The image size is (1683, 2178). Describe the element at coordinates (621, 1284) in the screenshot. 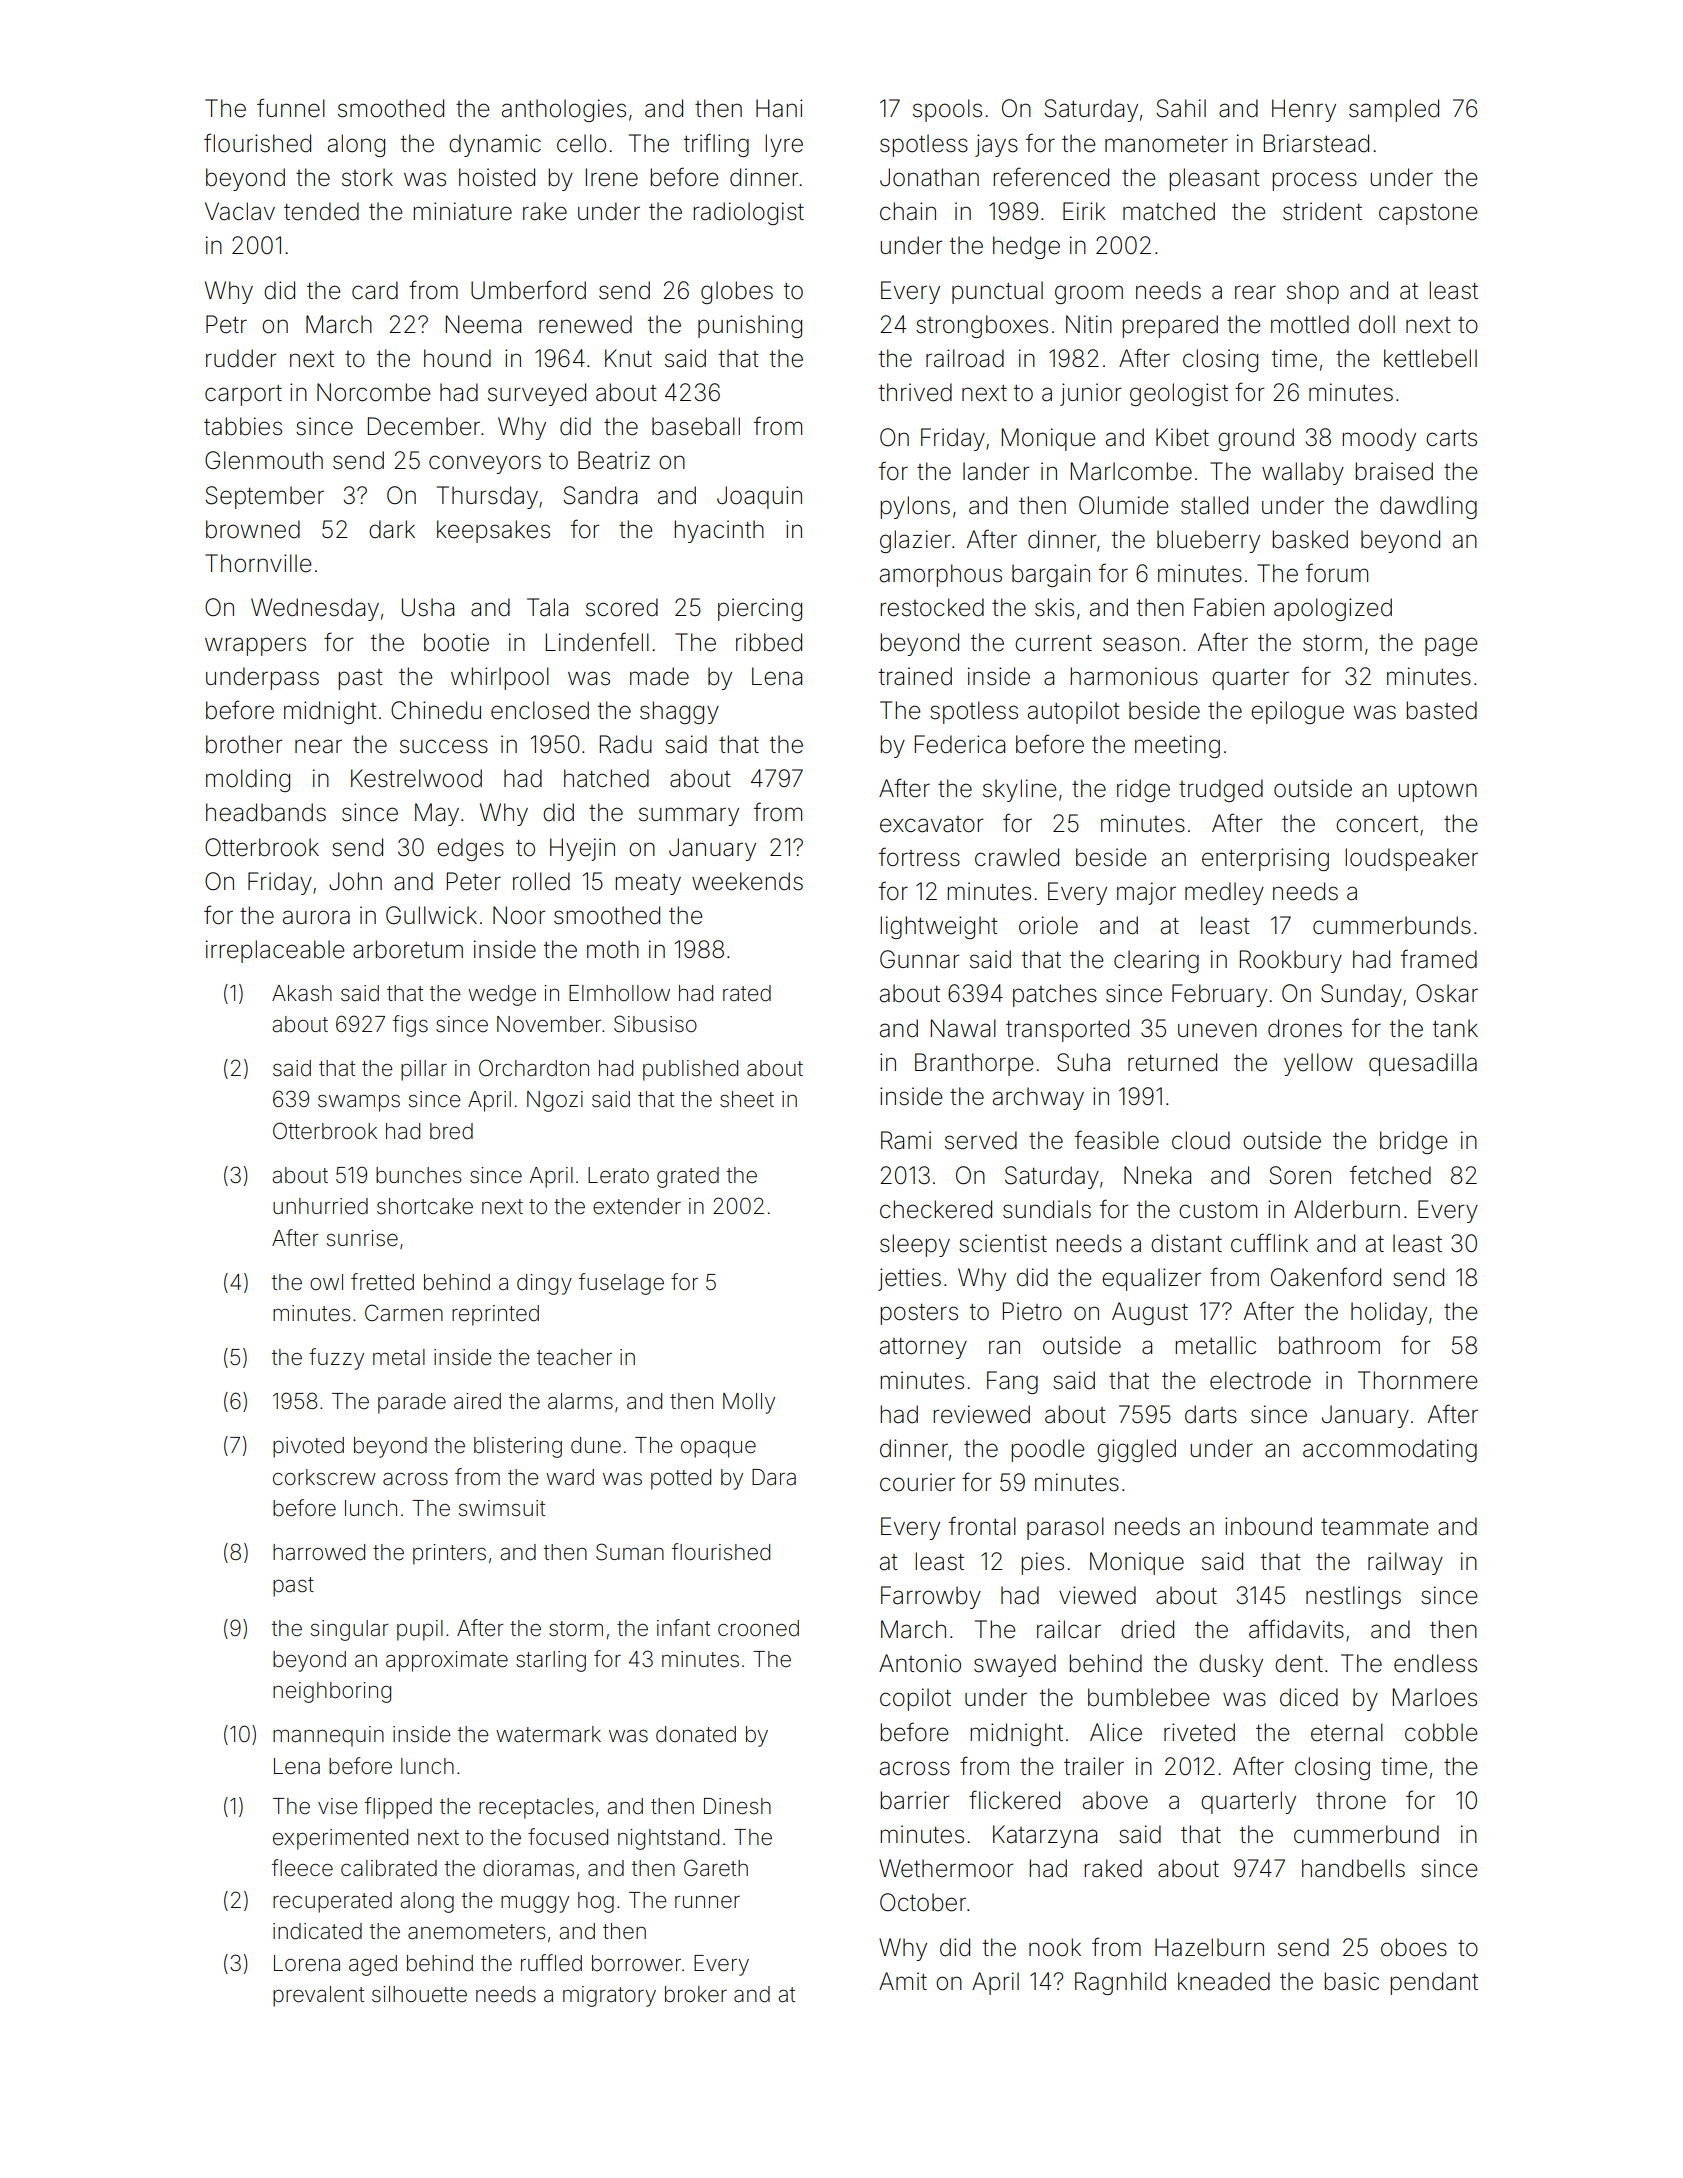

I see `fuselage` at that location.
